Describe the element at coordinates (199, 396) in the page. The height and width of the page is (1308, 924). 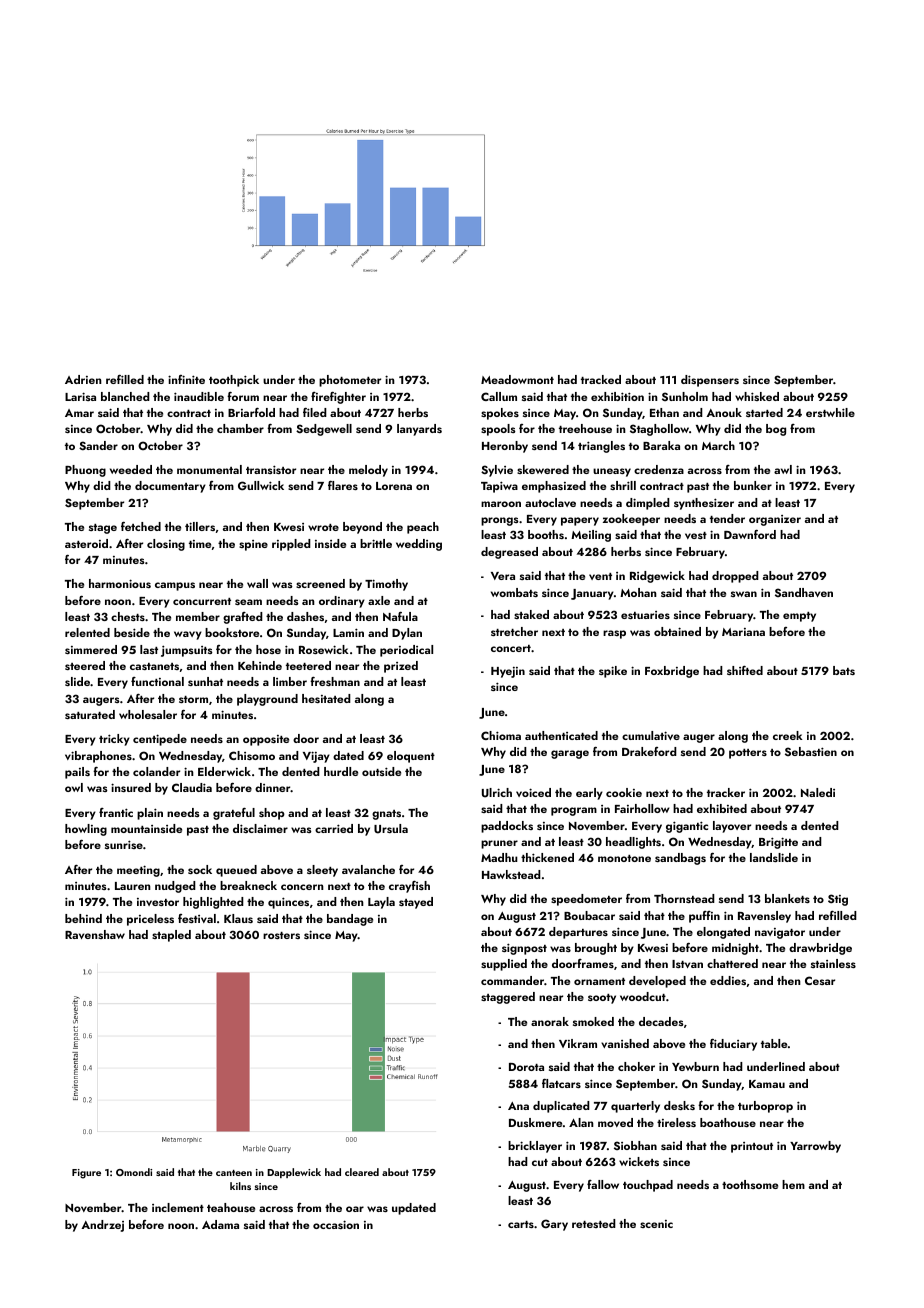
I see `inaudible` at that location.
